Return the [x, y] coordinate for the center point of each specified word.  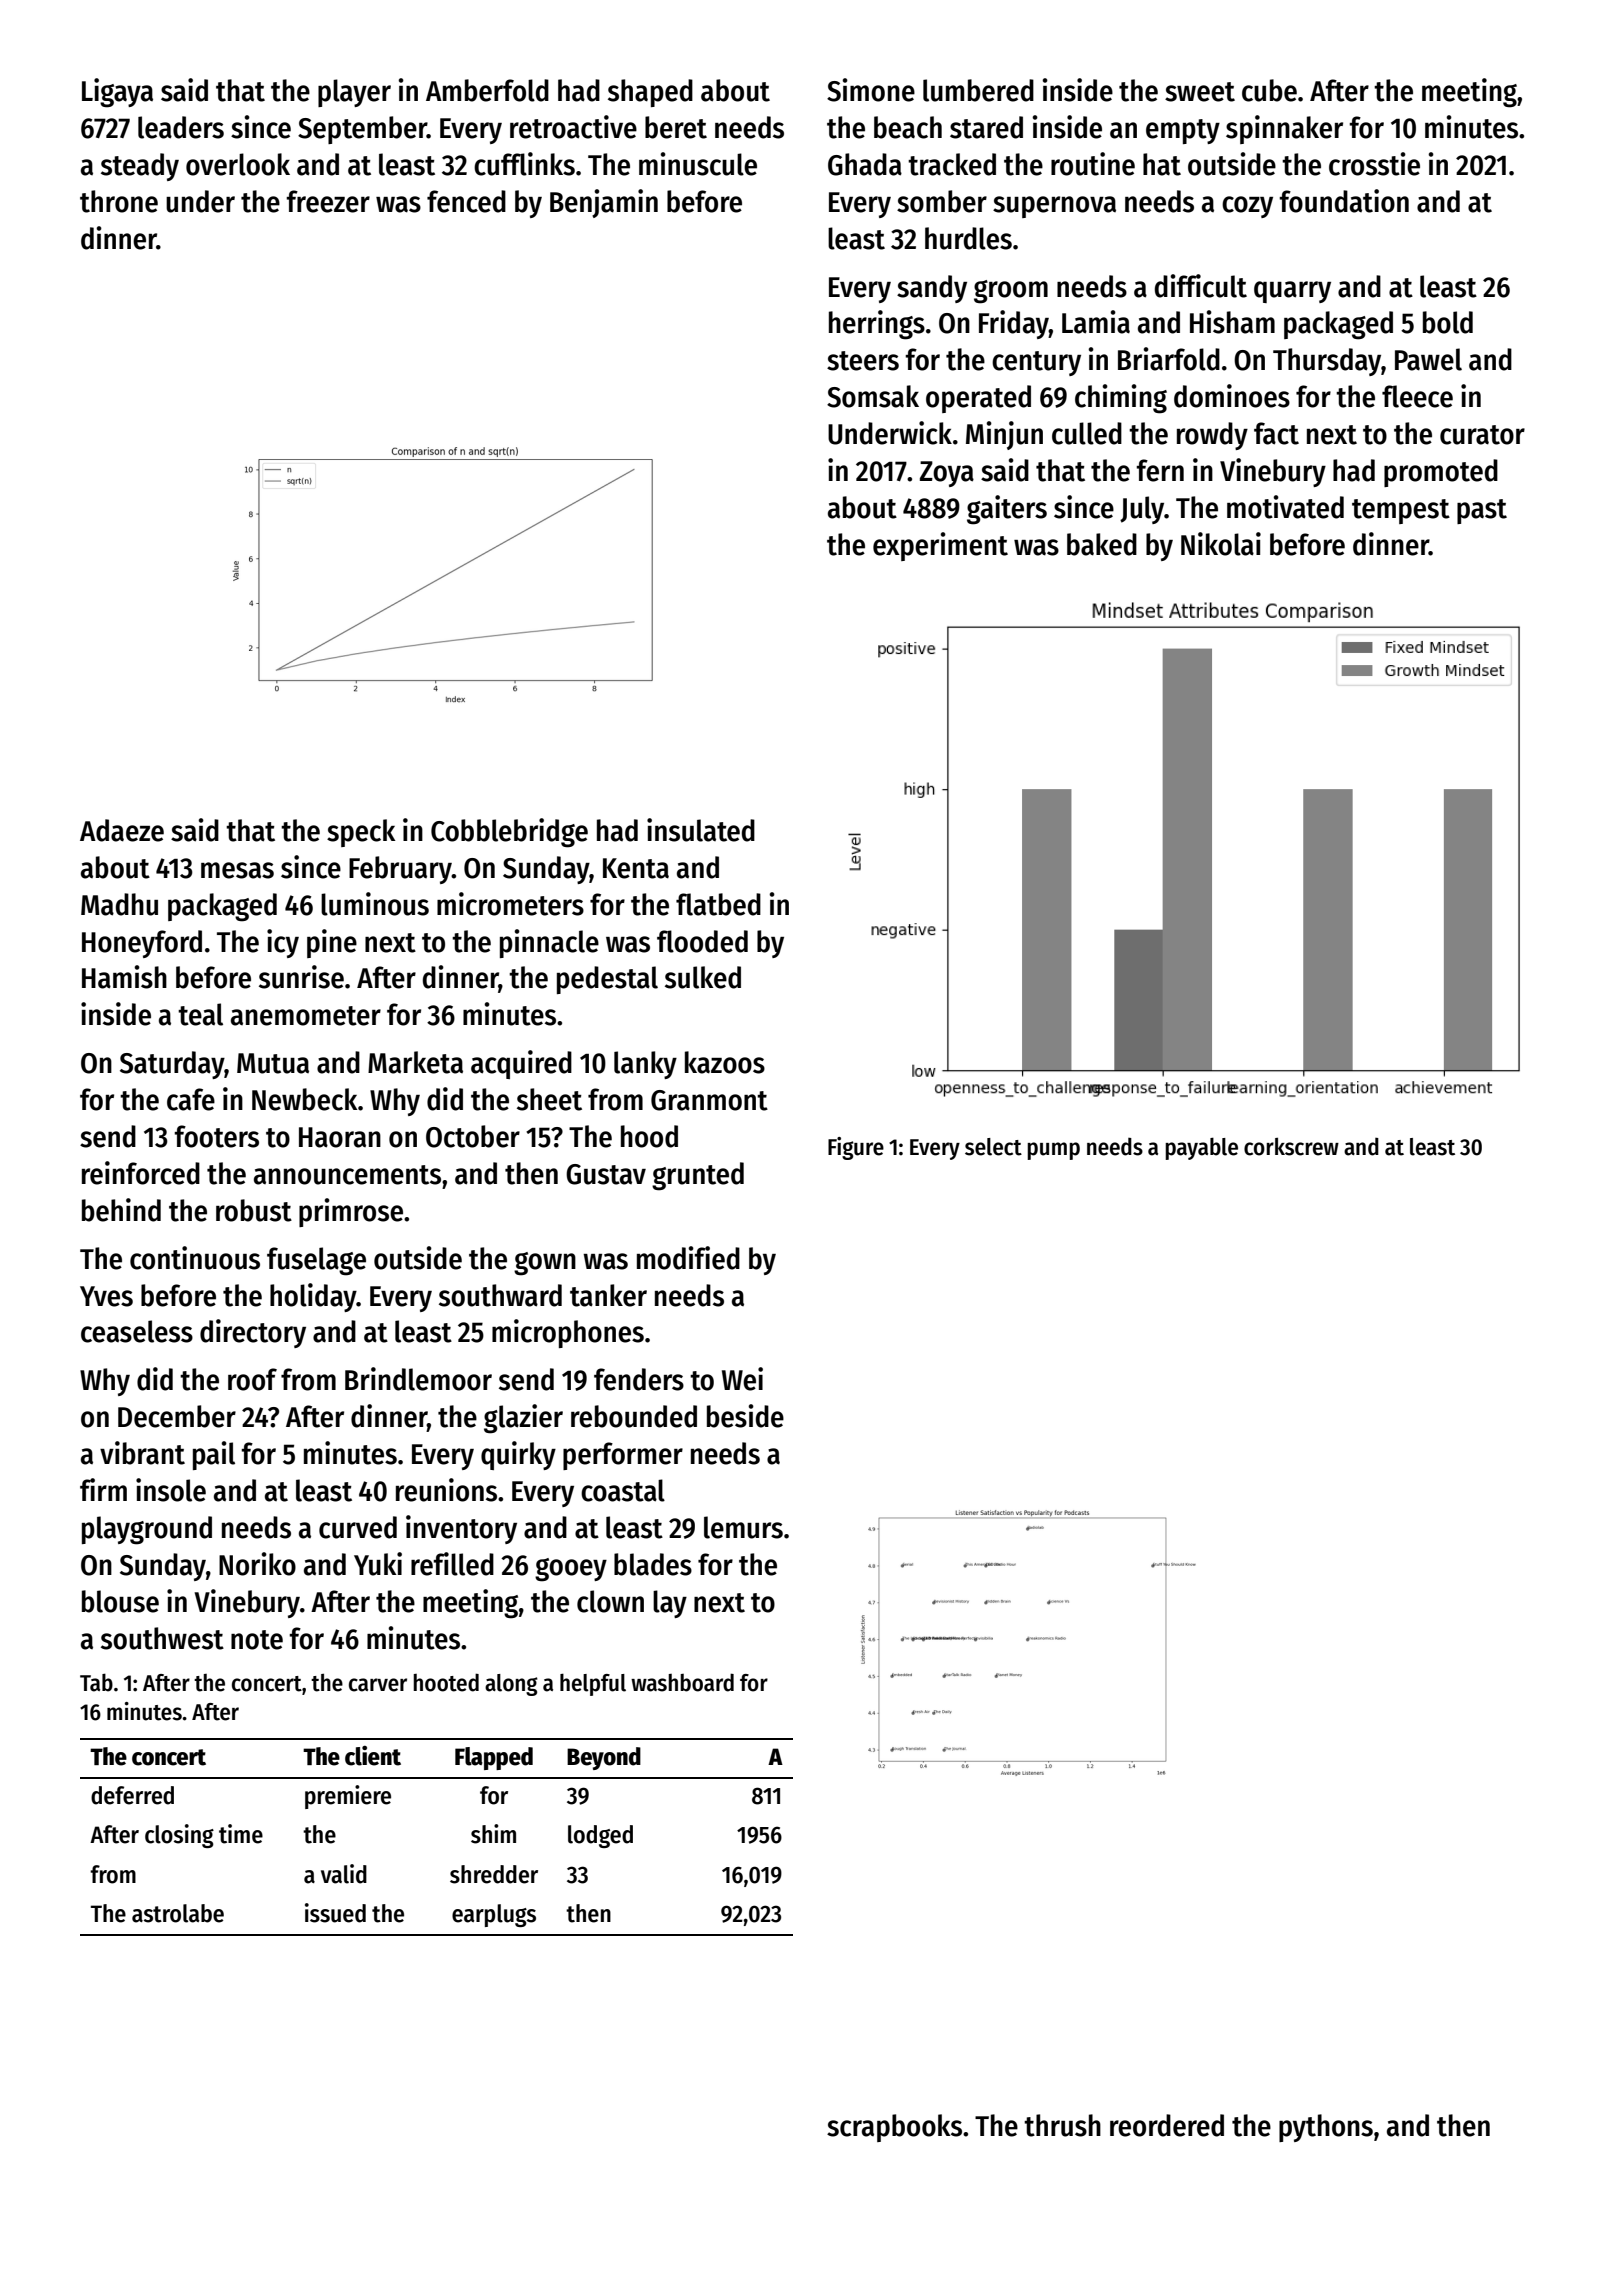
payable [1201, 1148]
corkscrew [1291, 1147]
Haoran [340, 1137]
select [993, 1147]
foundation [1344, 201]
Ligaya [117, 93]
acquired [521, 1064]
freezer [328, 201]
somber [942, 201]
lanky [645, 1065]
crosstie [1374, 164]
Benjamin [604, 203]
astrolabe [178, 1913]
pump [1053, 1151]
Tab [96, 1682]
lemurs [743, 1527]
